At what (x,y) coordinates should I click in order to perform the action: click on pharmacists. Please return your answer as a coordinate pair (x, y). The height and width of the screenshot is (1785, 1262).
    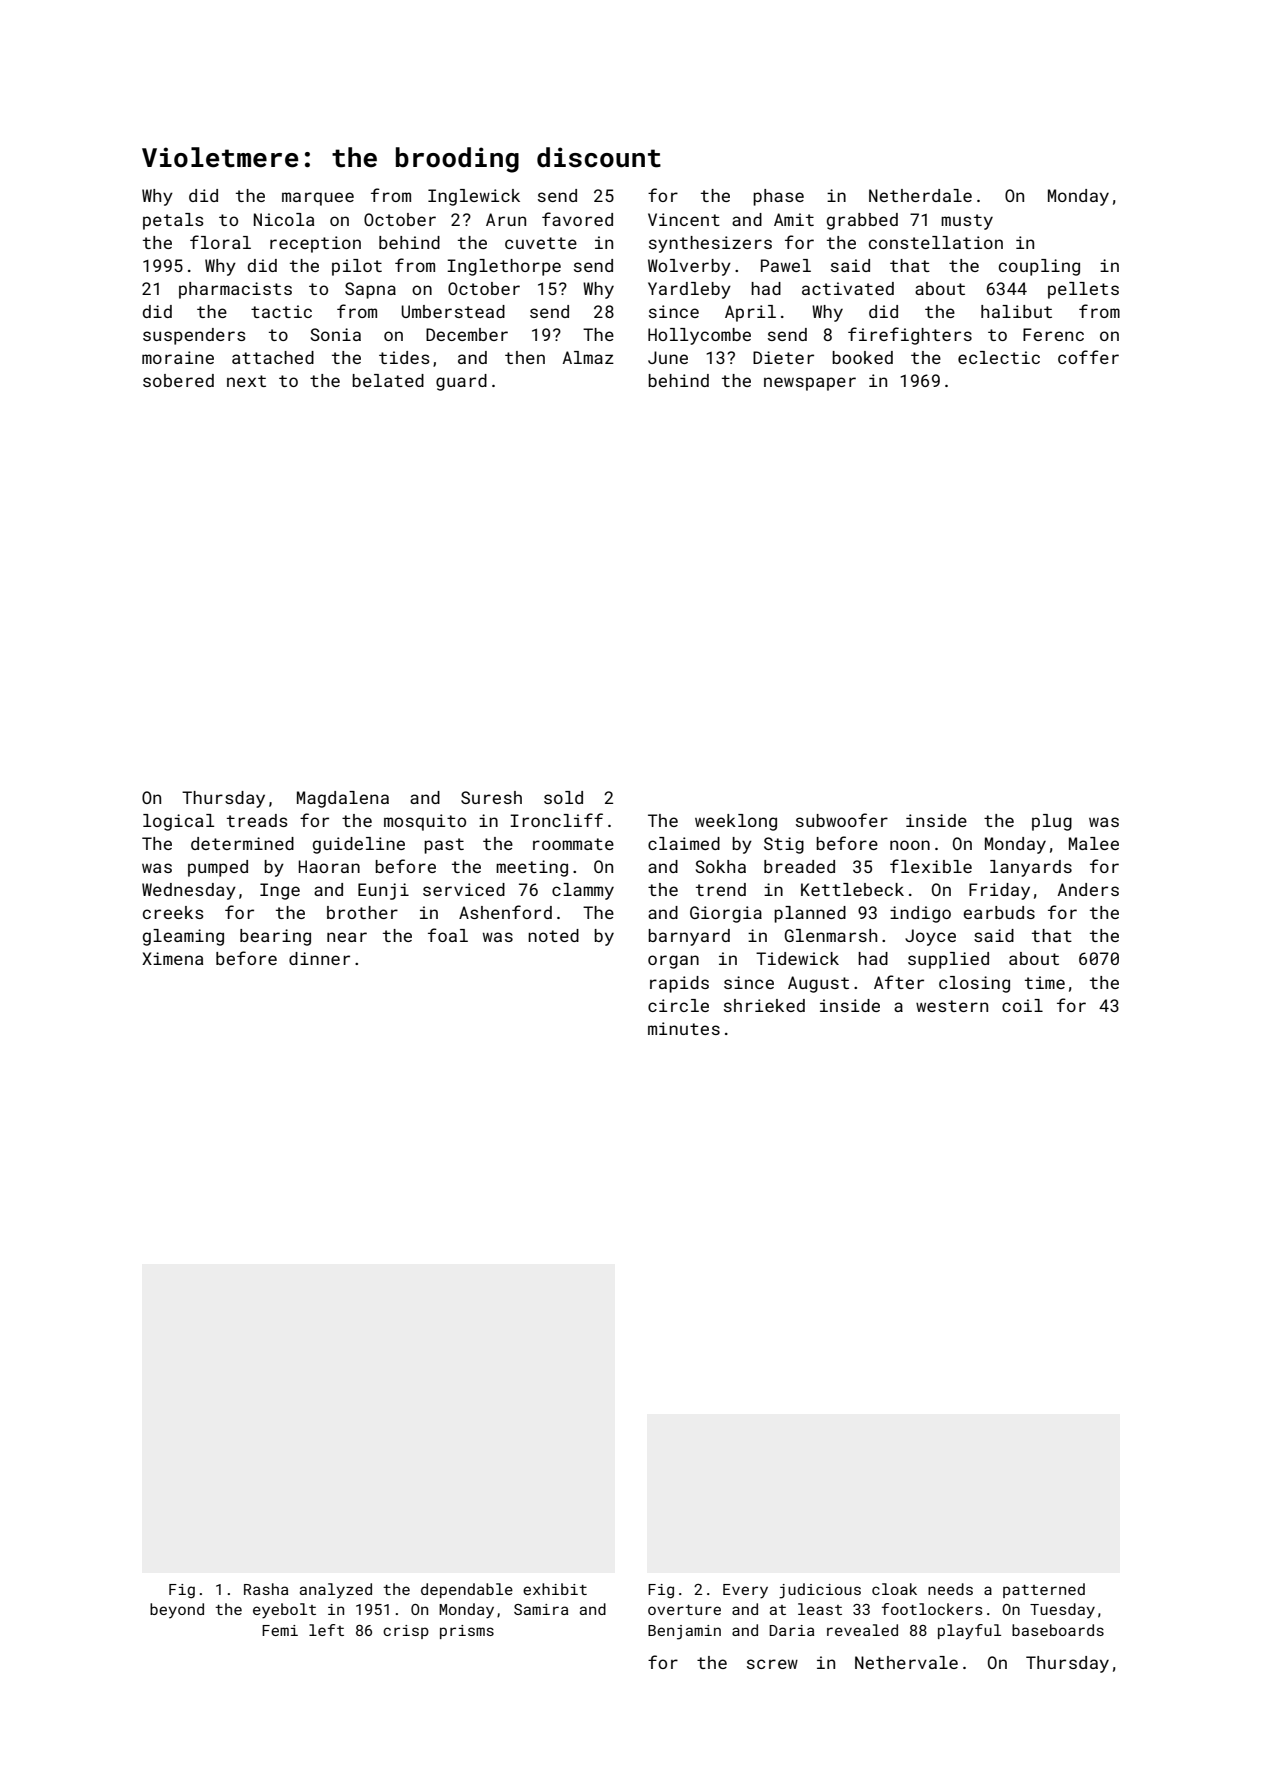
    Looking at the image, I should click on (235, 290).
